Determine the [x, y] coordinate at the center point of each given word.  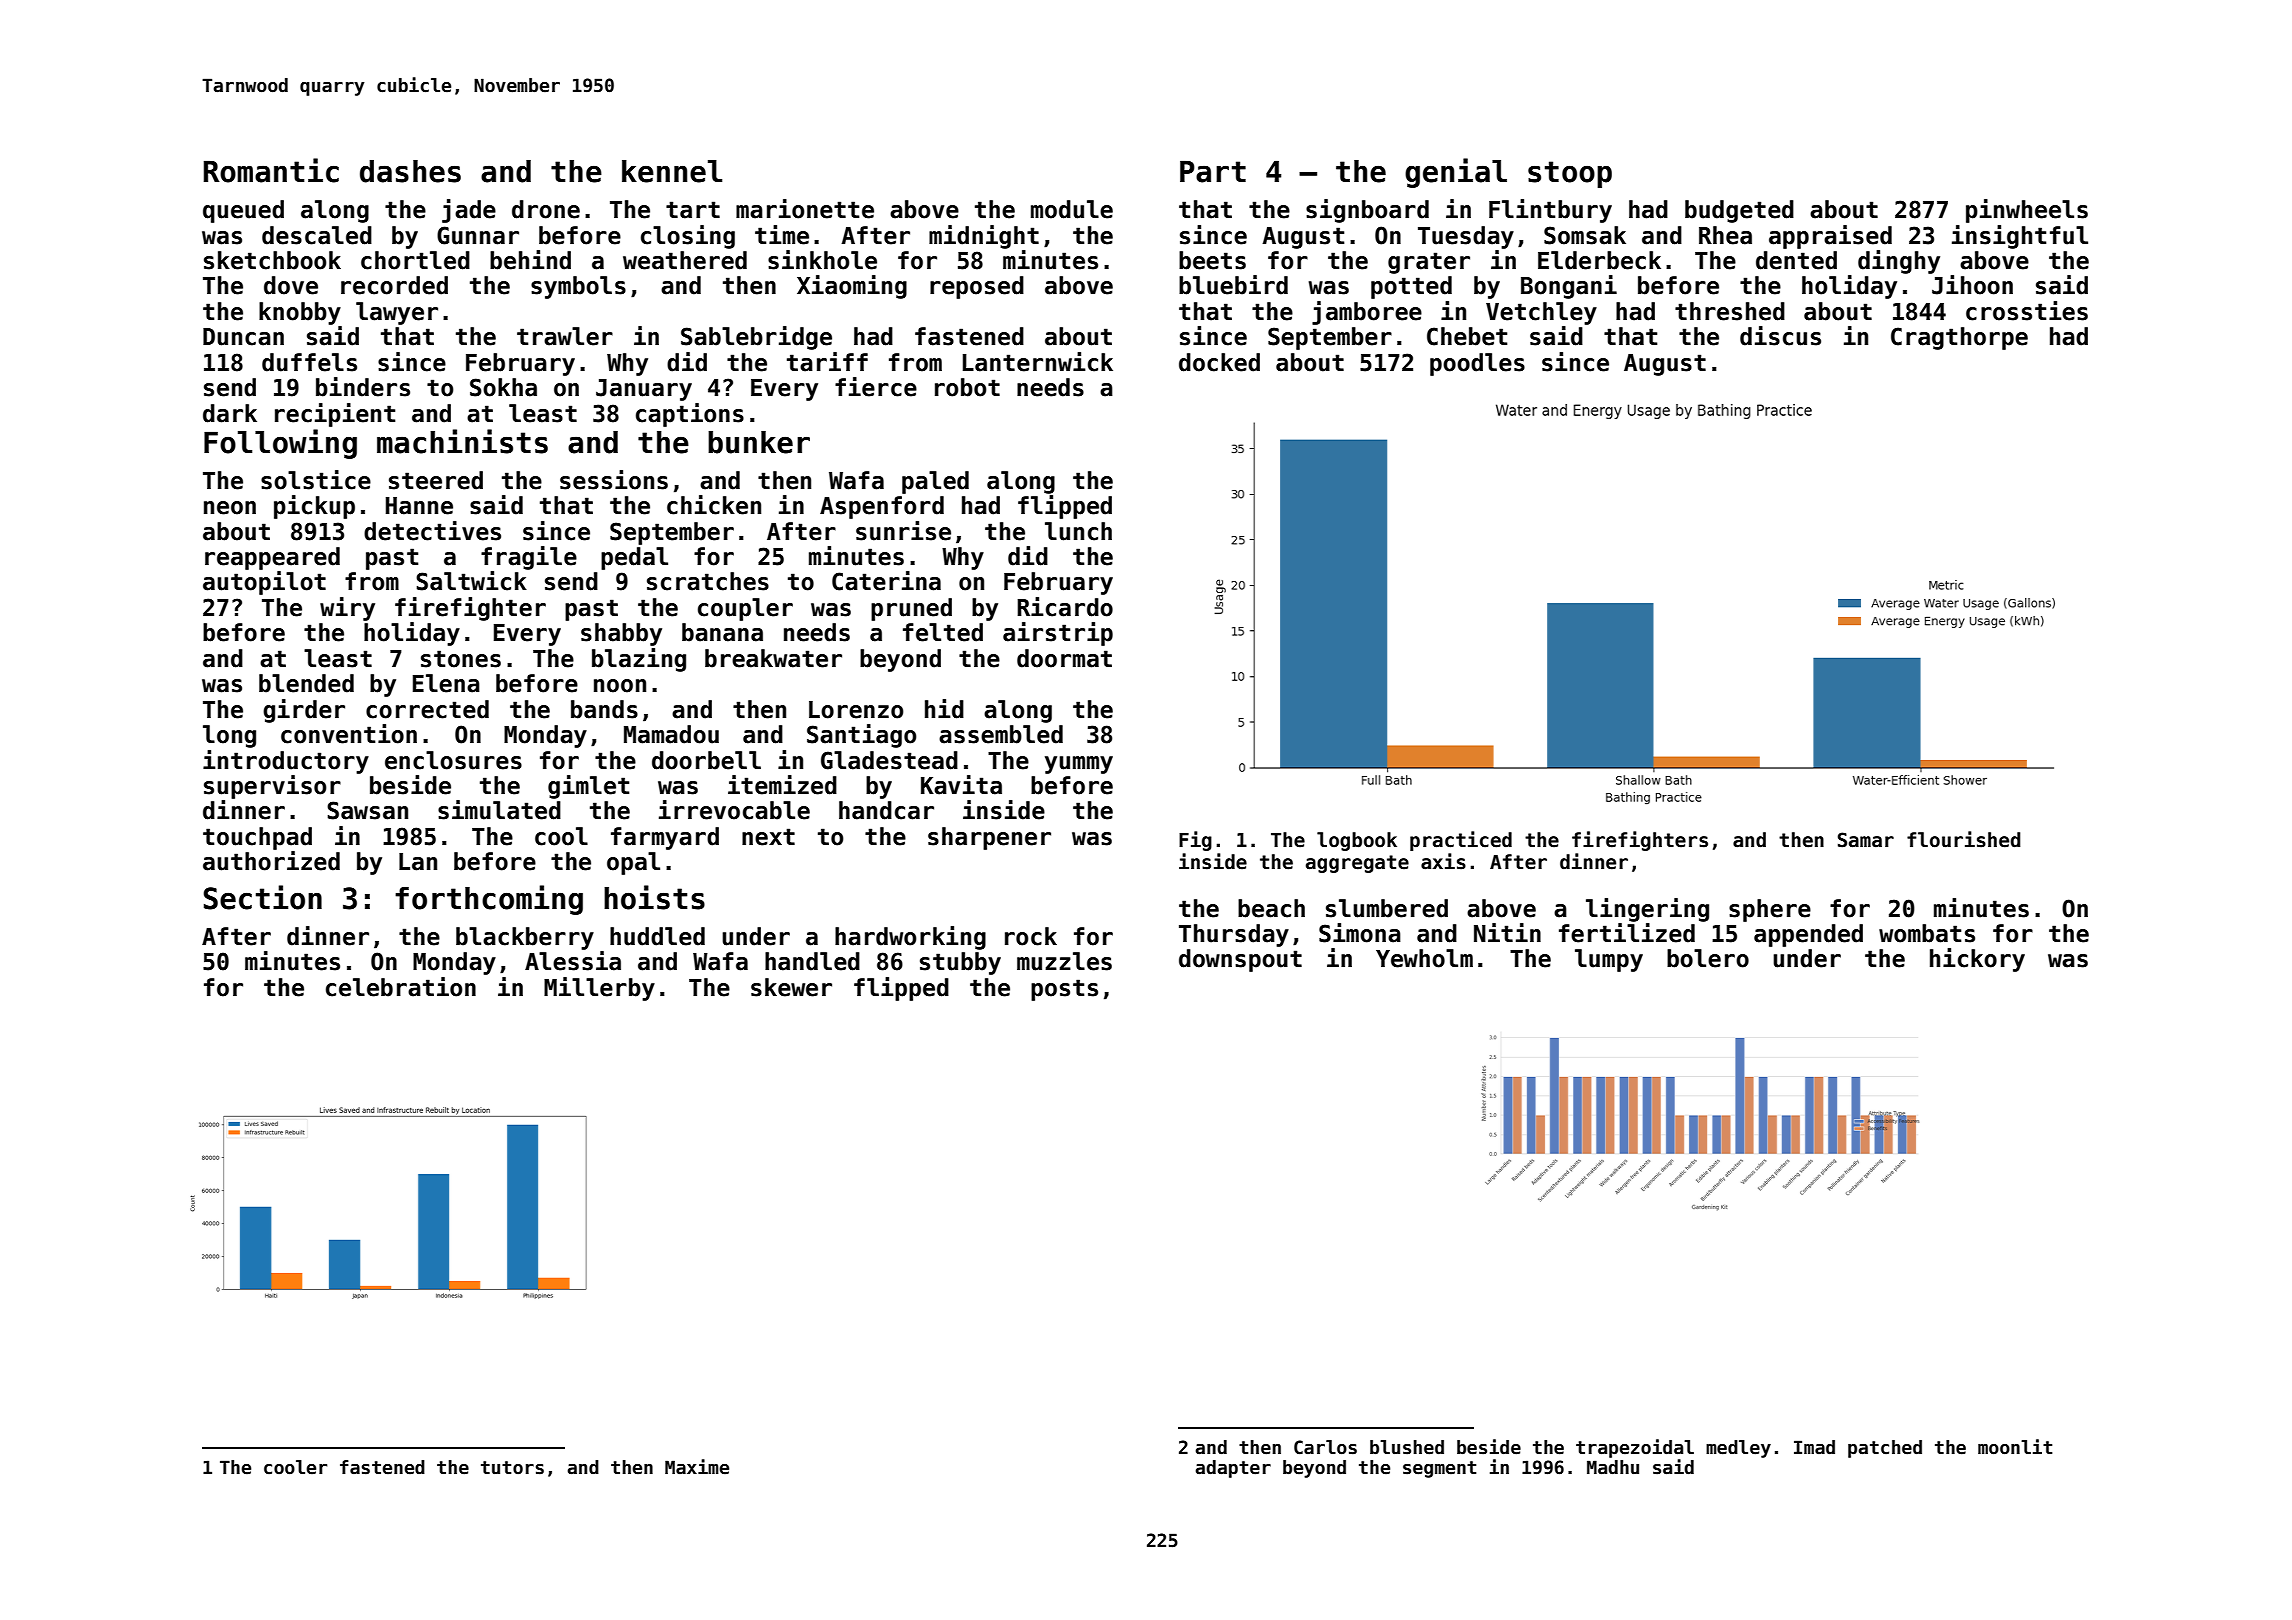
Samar [1866, 840]
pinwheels [2027, 211]
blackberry [525, 938]
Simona [1360, 933]
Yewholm [1424, 958]
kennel [672, 171]
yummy [1079, 765]
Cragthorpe [1959, 338]
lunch [1078, 531]
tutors [512, 1468]
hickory [1977, 960]
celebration [401, 987]
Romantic [271, 170]
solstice [316, 480]
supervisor [272, 787]
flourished [1964, 839]
